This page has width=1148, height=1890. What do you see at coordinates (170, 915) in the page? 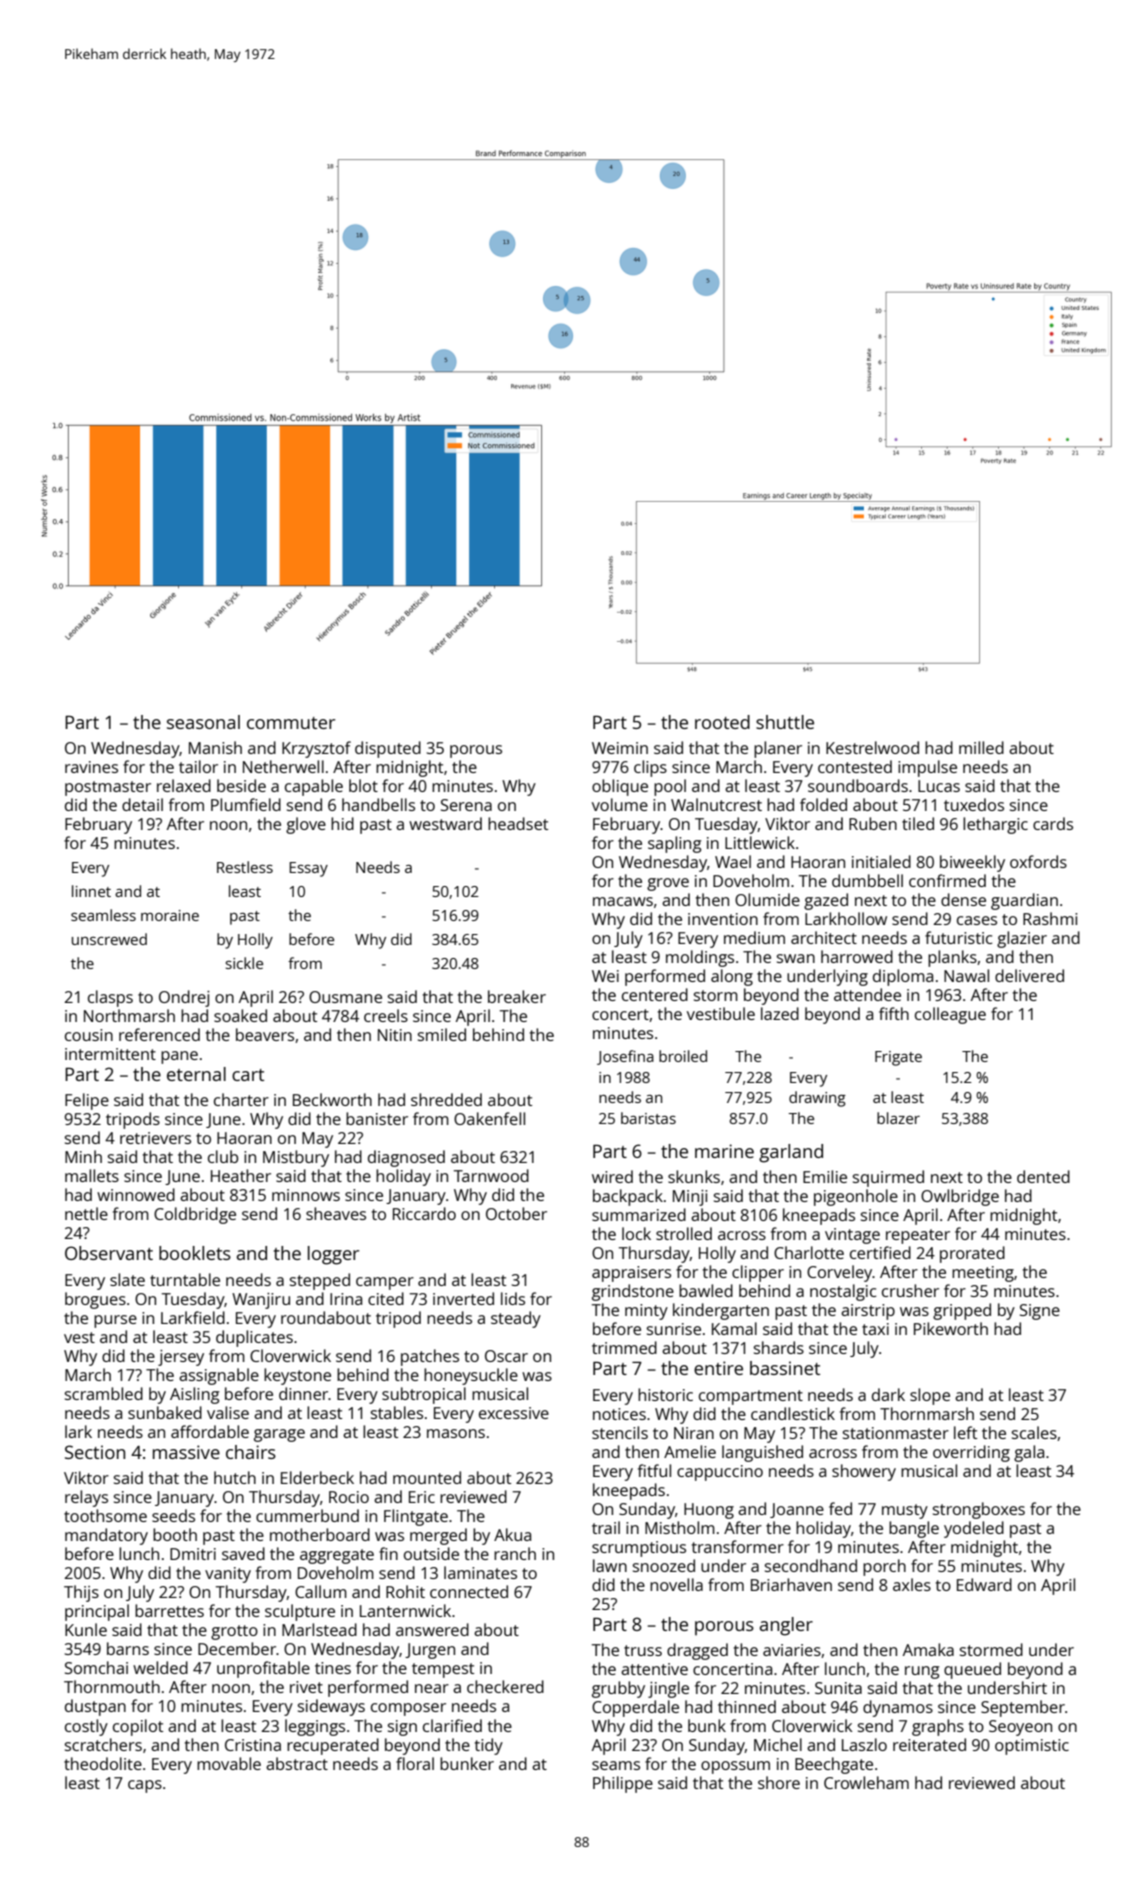
I see `moraine` at bounding box center [170, 915].
